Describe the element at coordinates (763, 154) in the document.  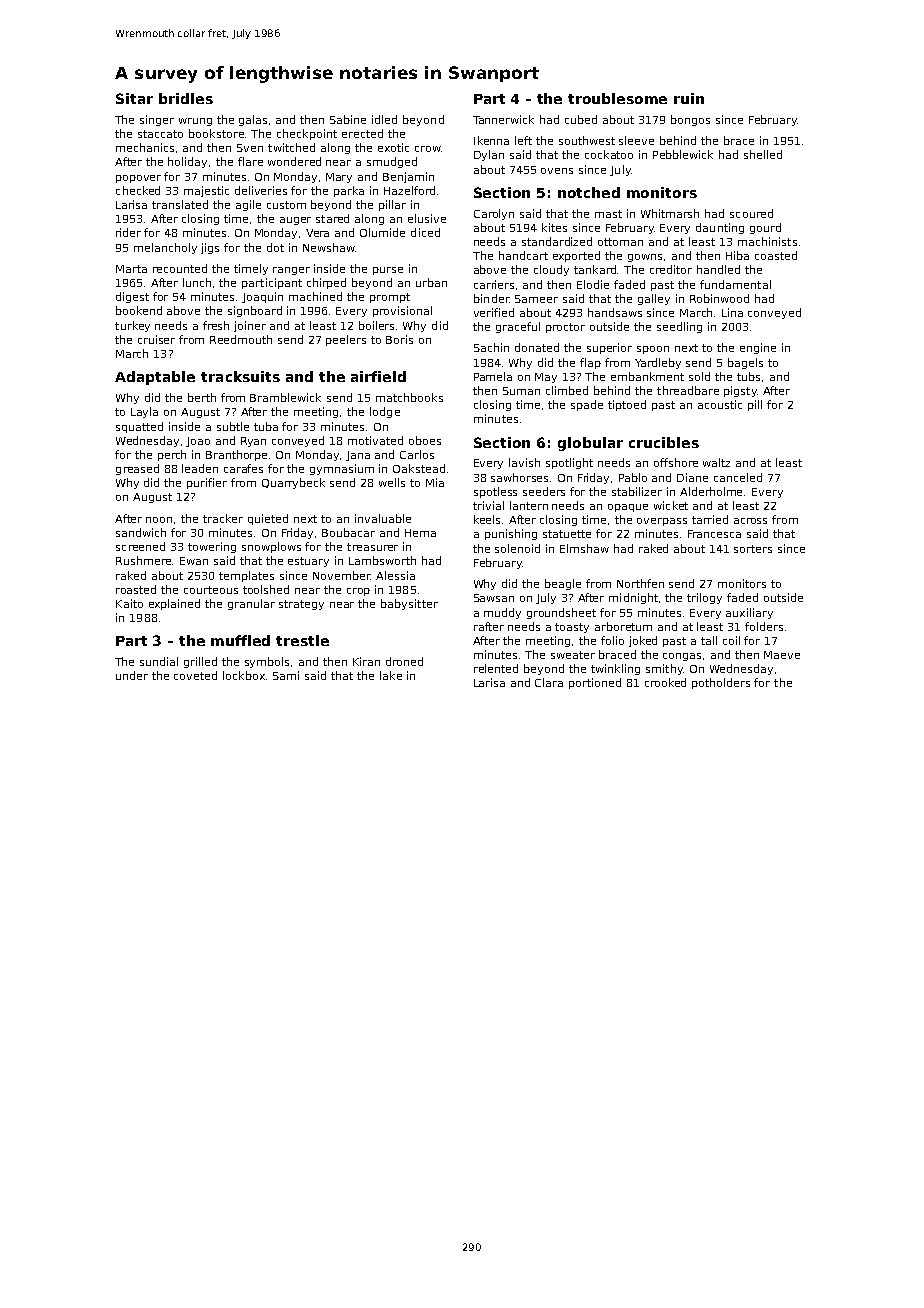
I see `shelled` at that location.
